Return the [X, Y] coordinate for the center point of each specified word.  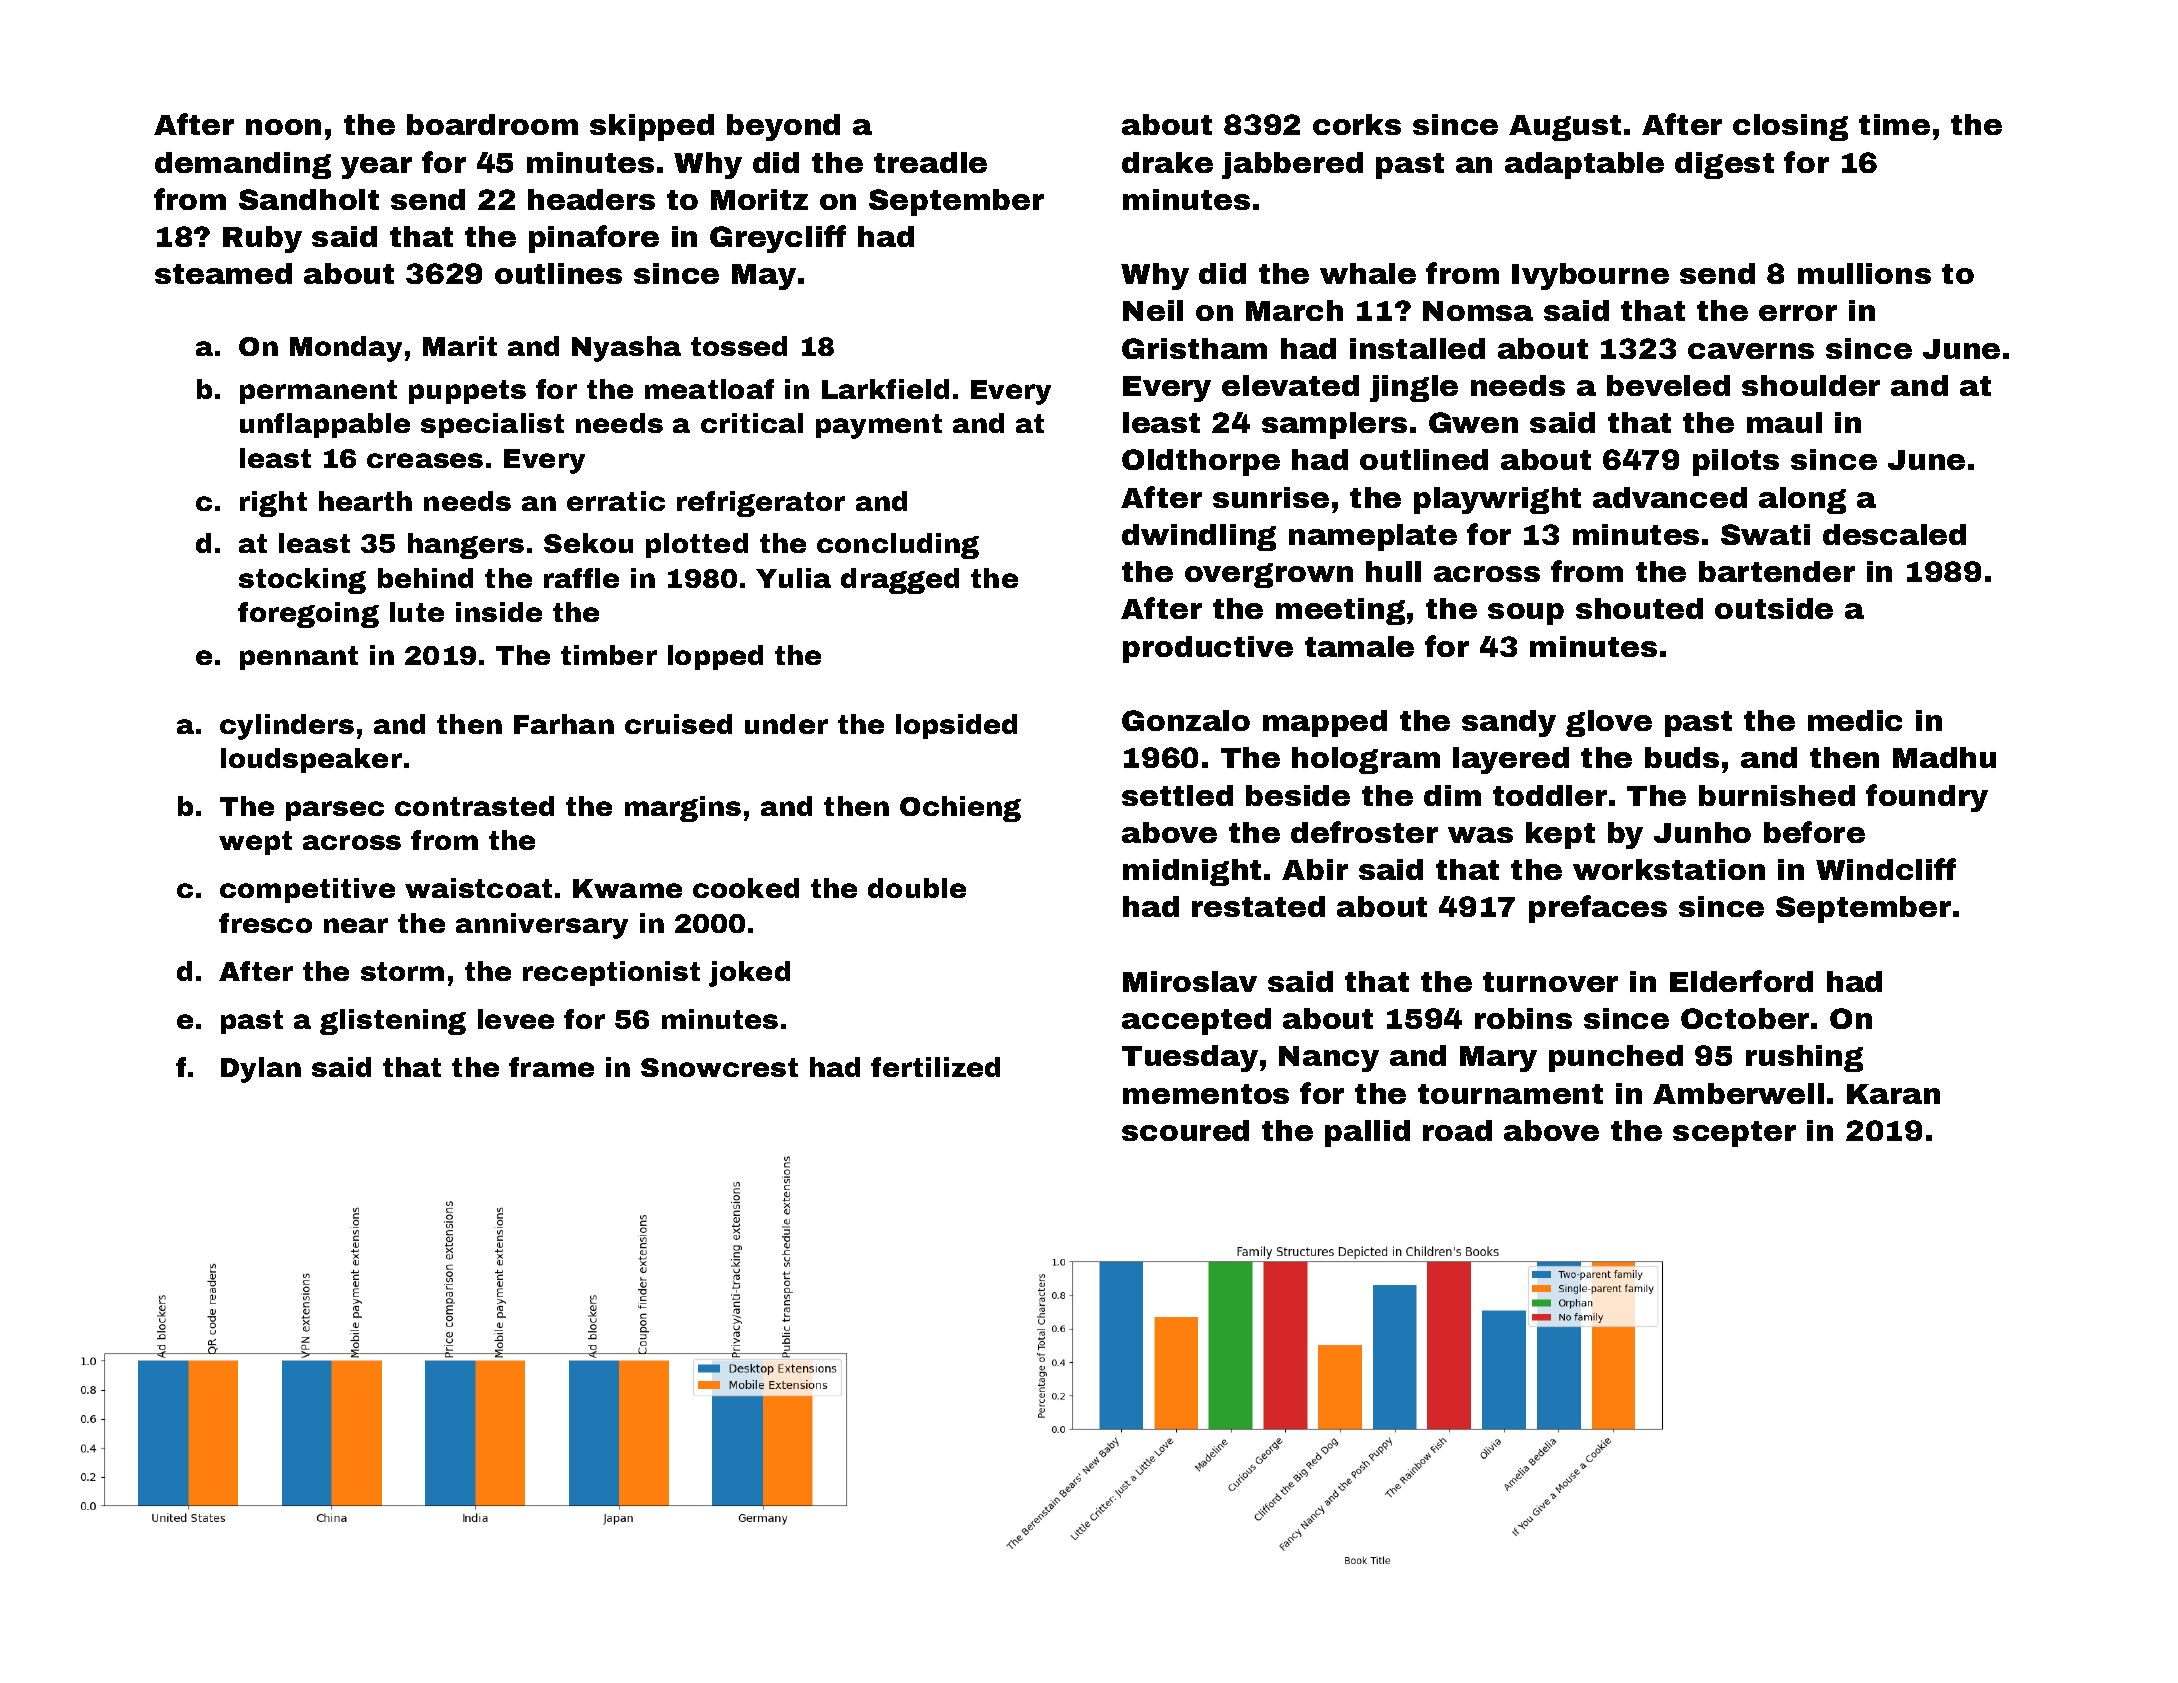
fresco [265, 923]
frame [551, 1067]
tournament [1510, 1094]
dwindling [1199, 537]
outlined [1424, 459]
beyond [783, 127]
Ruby [262, 239]
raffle [581, 578]
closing [1790, 127]
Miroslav [1190, 981]
